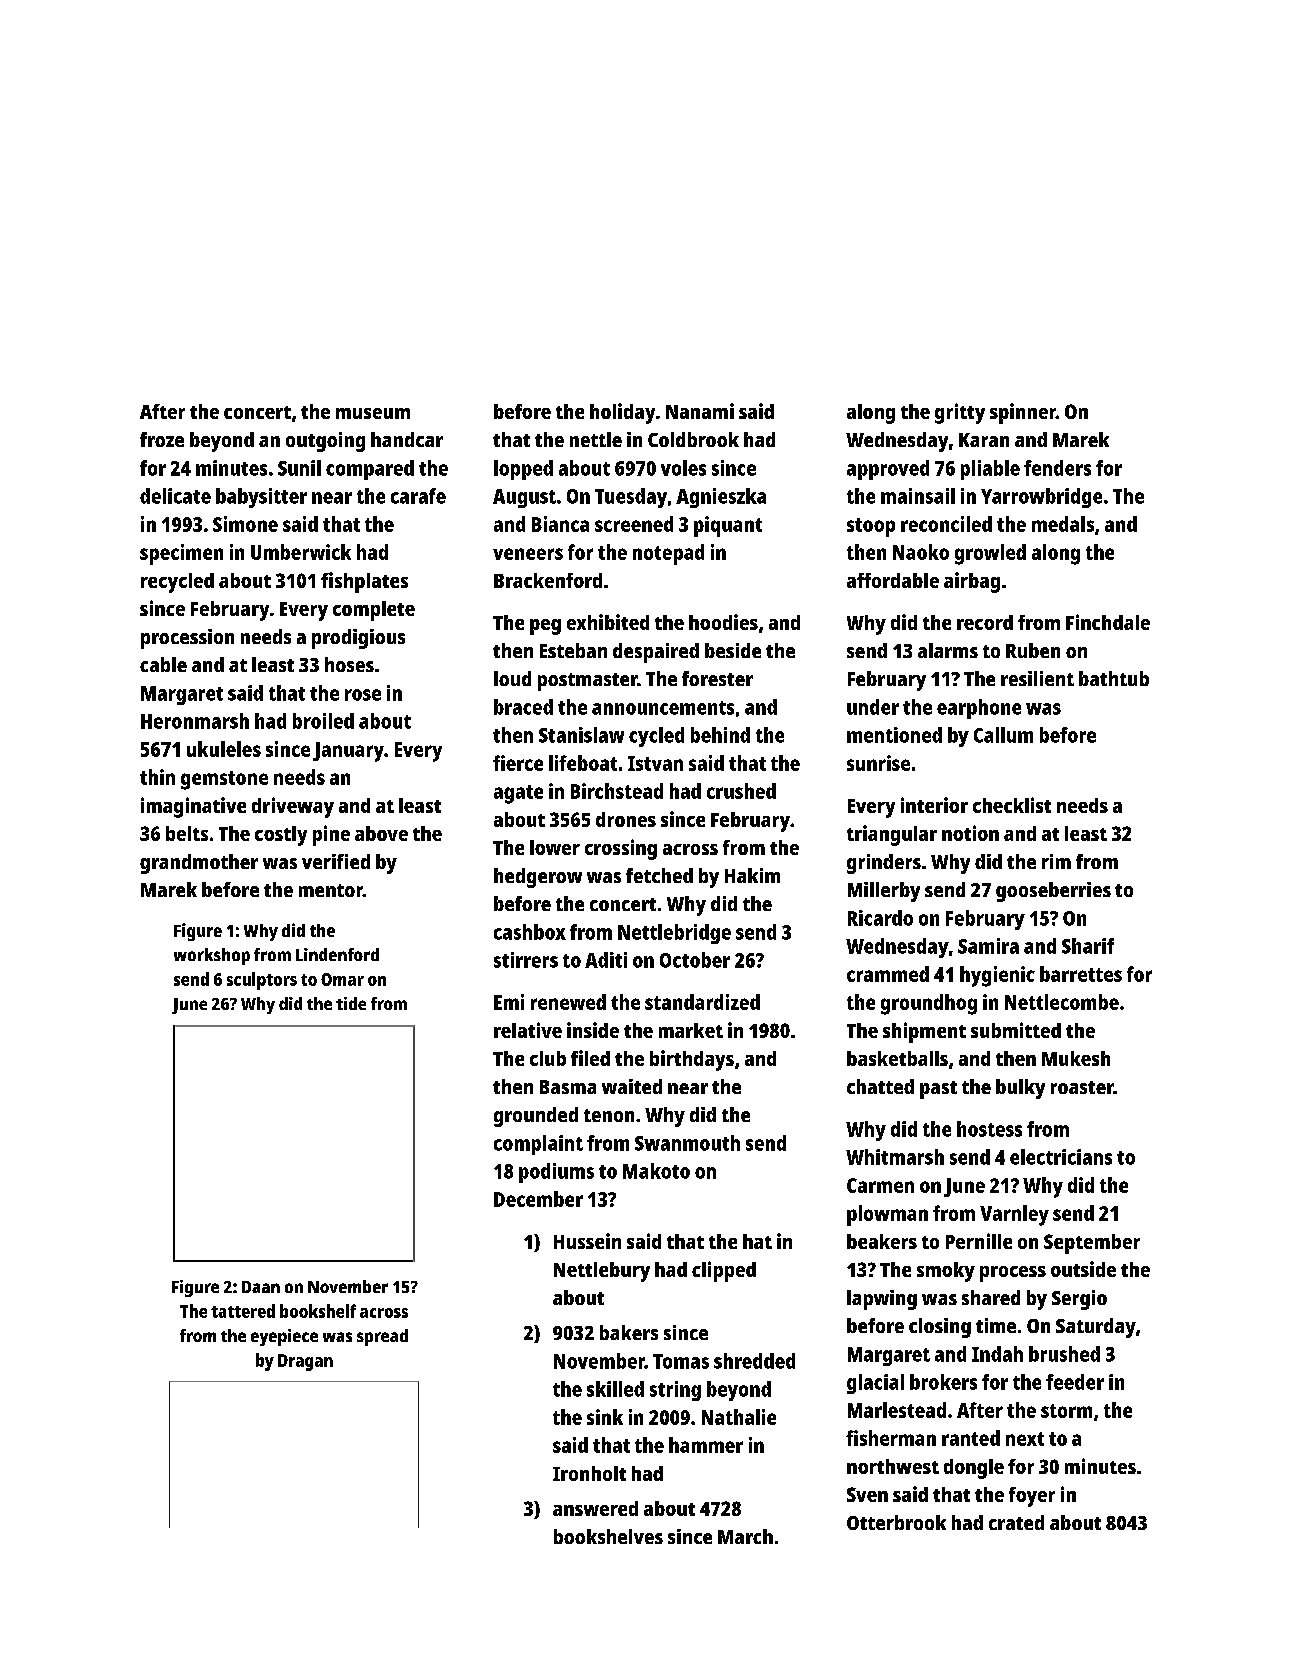  I want to click on mentor, so click(331, 890).
